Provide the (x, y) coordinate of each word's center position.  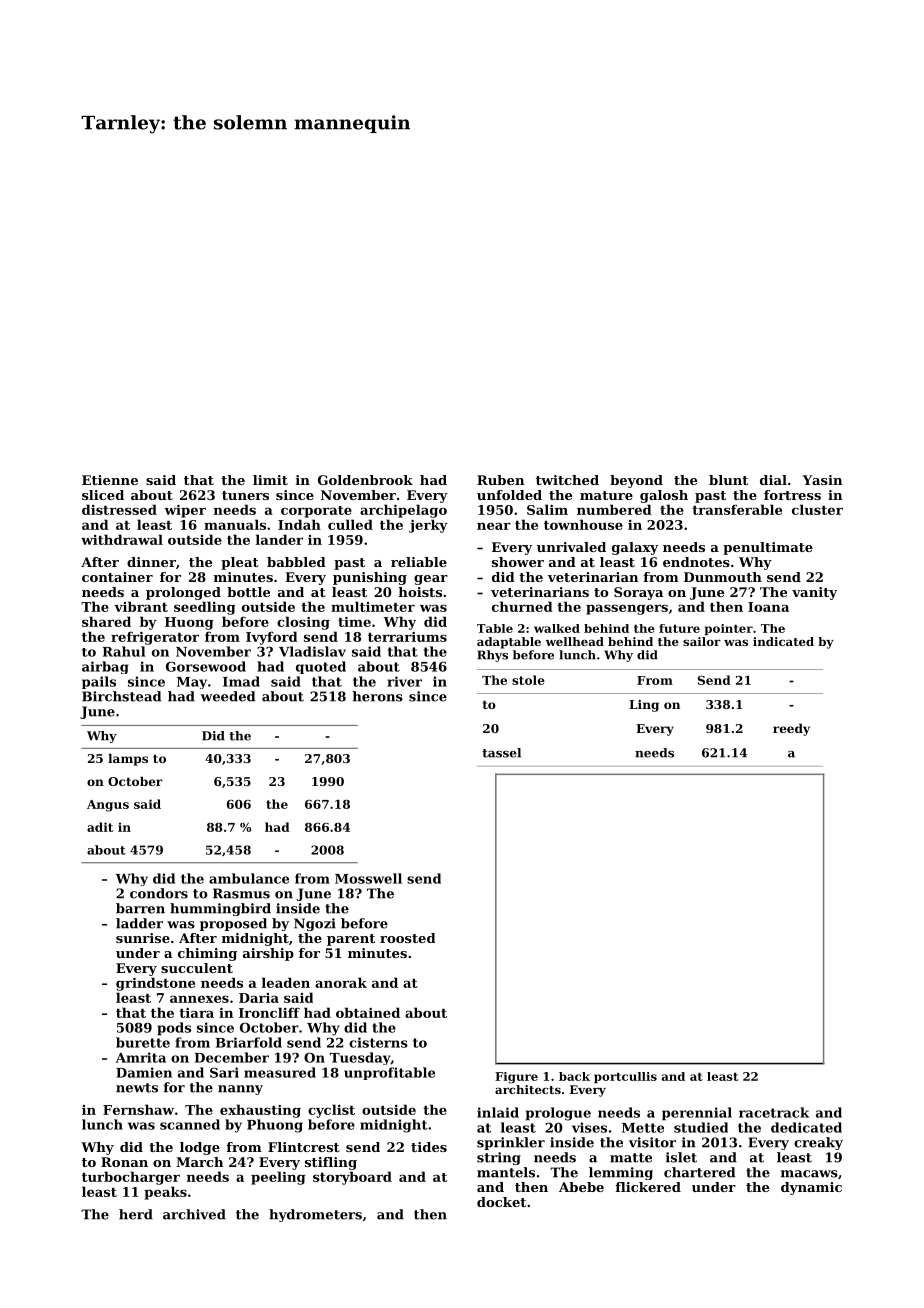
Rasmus (241, 893)
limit (270, 480)
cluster (817, 509)
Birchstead (121, 696)
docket (501, 1202)
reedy (791, 730)
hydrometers (315, 1215)
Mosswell (368, 878)
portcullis (625, 1077)
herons (377, 696)
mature (606, 495)
